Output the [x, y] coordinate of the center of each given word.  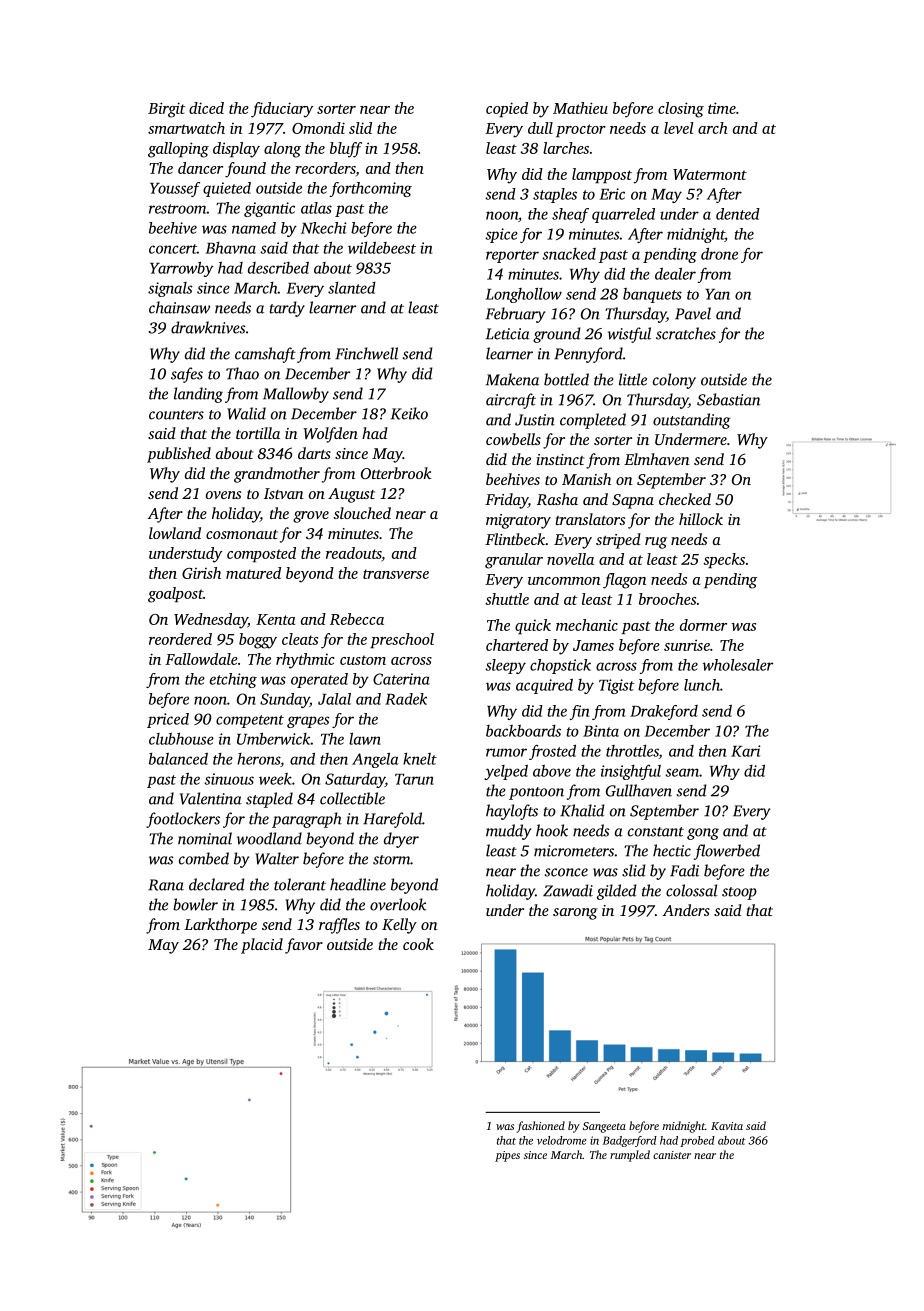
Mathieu [580, 108]
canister [672, 1155]
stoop [739, 893]
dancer [200, 168]
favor [304, 946]
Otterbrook [396, 473]
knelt [420, 759]
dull [540, 128]
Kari [745, 751]
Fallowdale [201, 659]
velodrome [561, 1140]
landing [198, 395]
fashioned [541, 1127]
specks [724, 560]
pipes [507, 1156]
